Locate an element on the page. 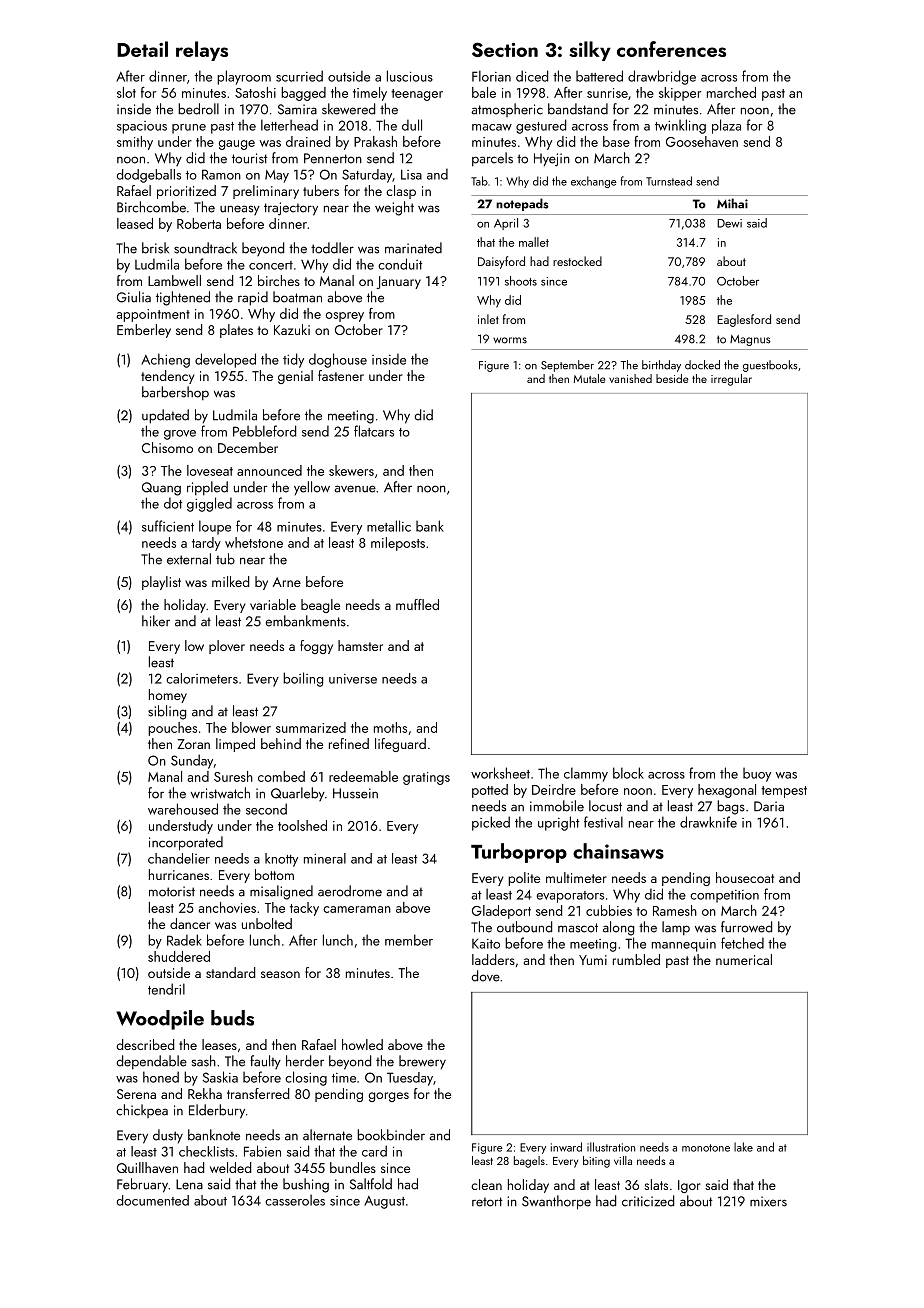 This document has width=924, height=1308. dove is located at coordinates (486, 976).
